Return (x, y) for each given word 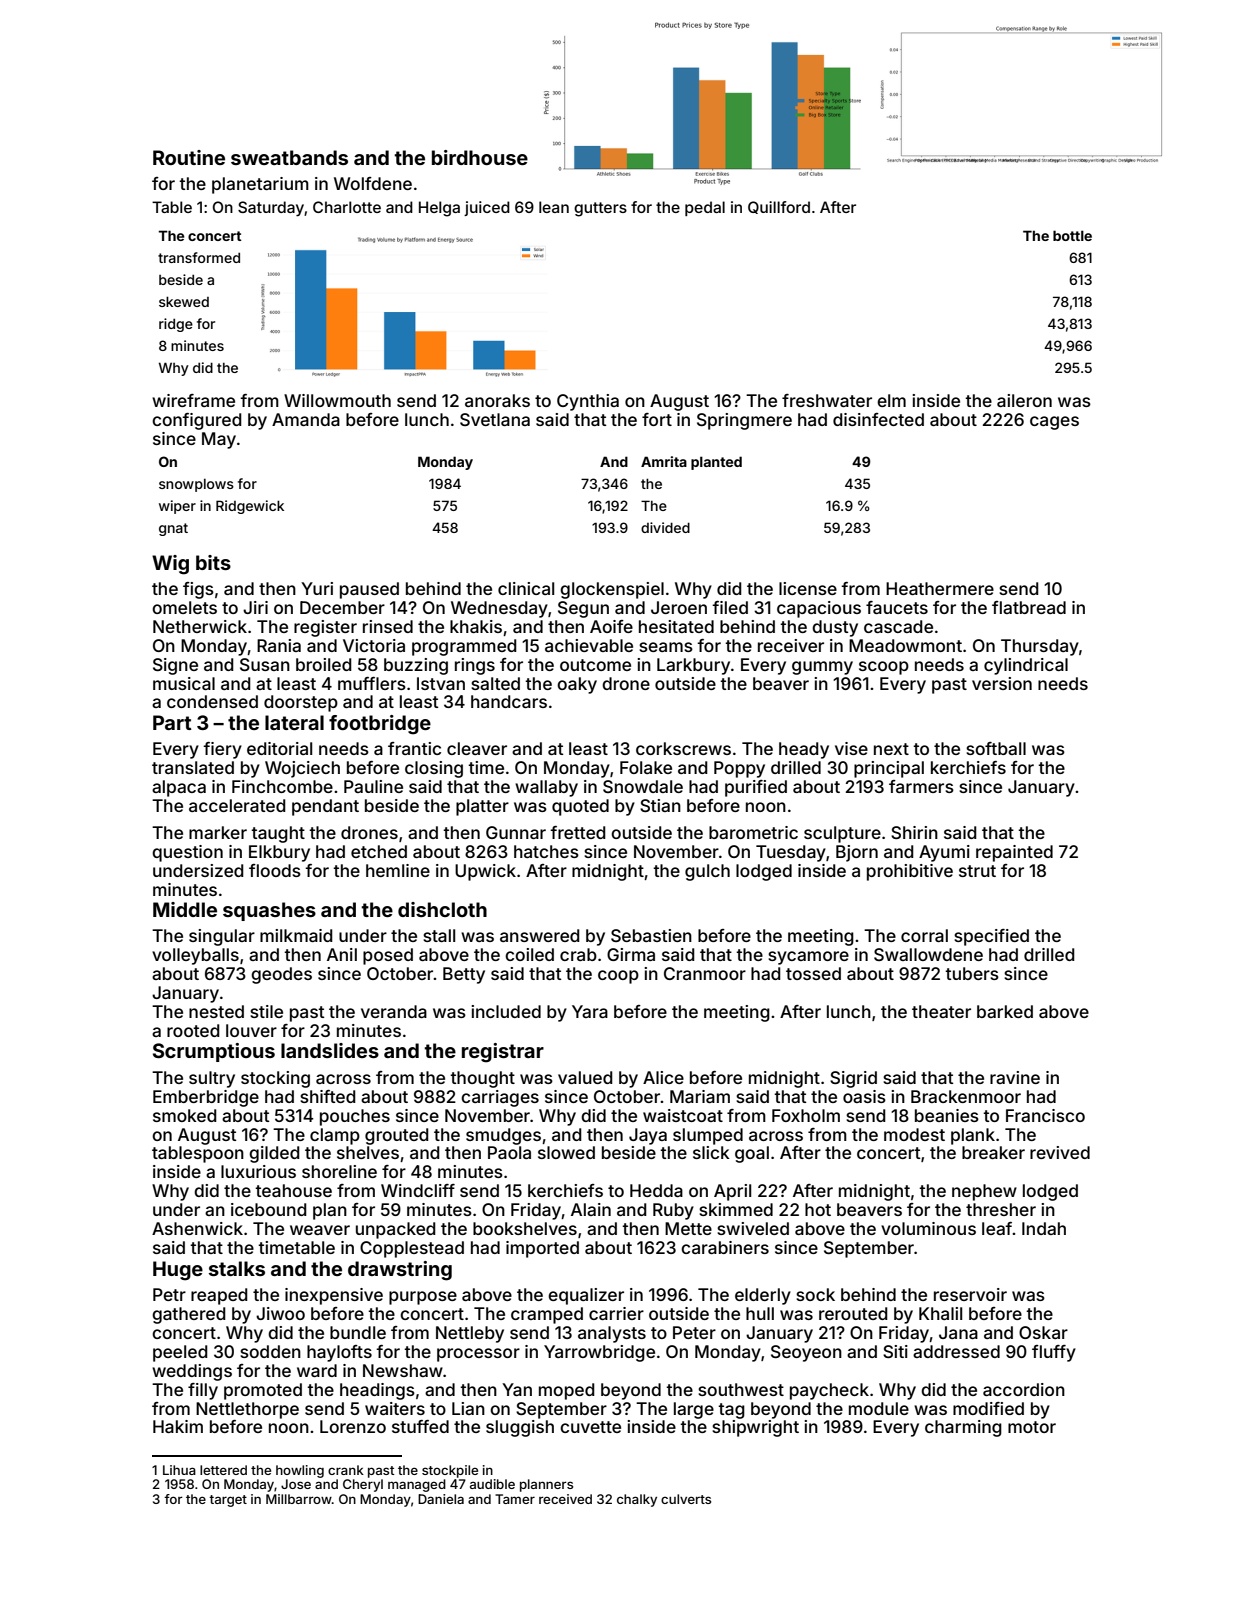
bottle (1072, 235)
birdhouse (480, 157)
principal (889, 769)
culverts (686, 1499)
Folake (646, 767)
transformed (199, 257)
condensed (212, 701)
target (228, 1501)
